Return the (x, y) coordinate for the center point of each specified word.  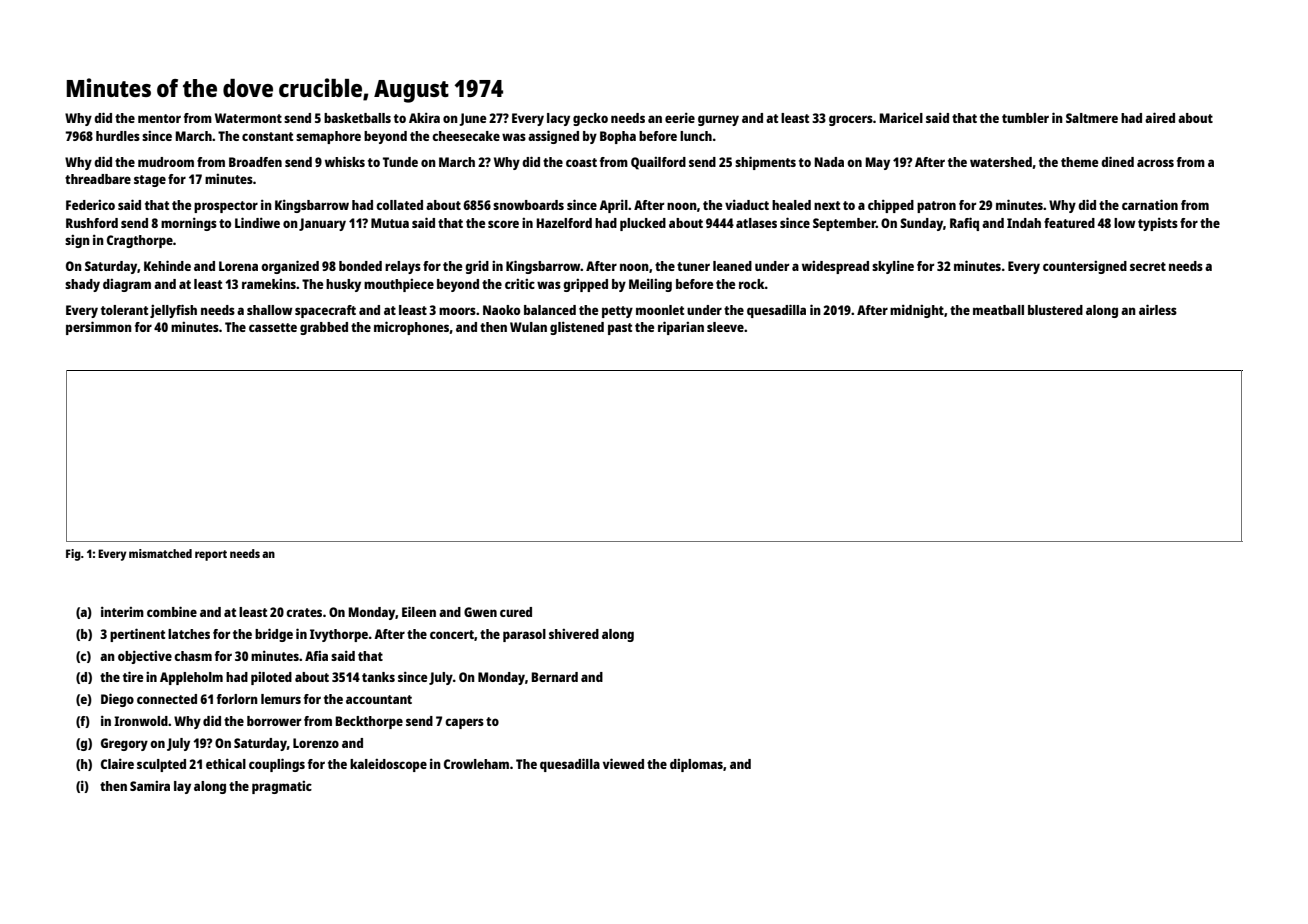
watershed (1001, 162)
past (620, 329)
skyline (893, 267)
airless (1158, 309)
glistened (577, 328)
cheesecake (466, 136)
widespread (835, 267)
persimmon (99, 328)
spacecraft (325, 311)
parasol (524, 635)
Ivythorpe (339, 635)
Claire (117, 764)
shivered (574, 634)
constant (267, 136)
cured (516, 612)
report (211, 555)
